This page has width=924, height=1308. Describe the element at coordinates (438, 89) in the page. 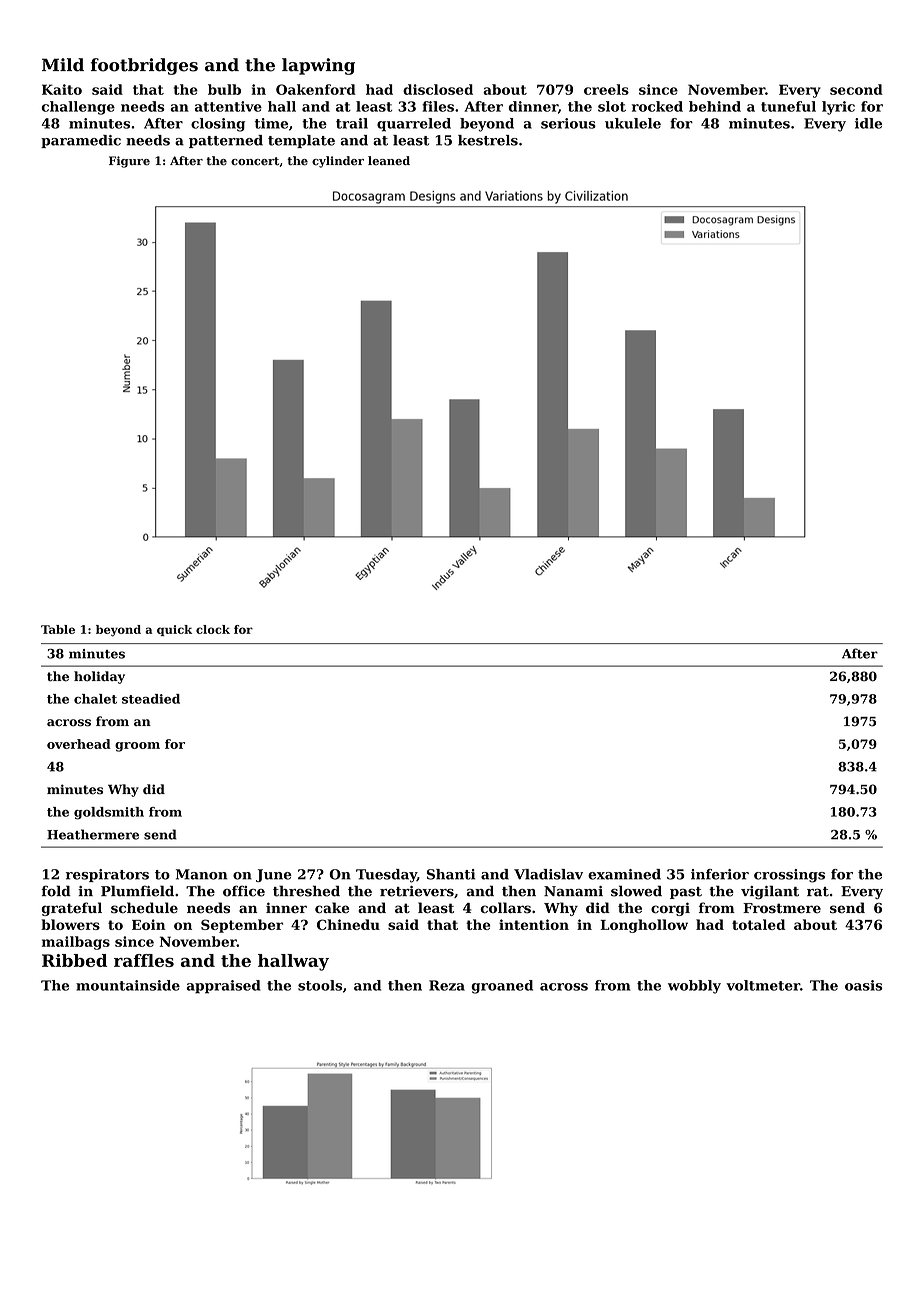

I see `disclosed` at that location.
